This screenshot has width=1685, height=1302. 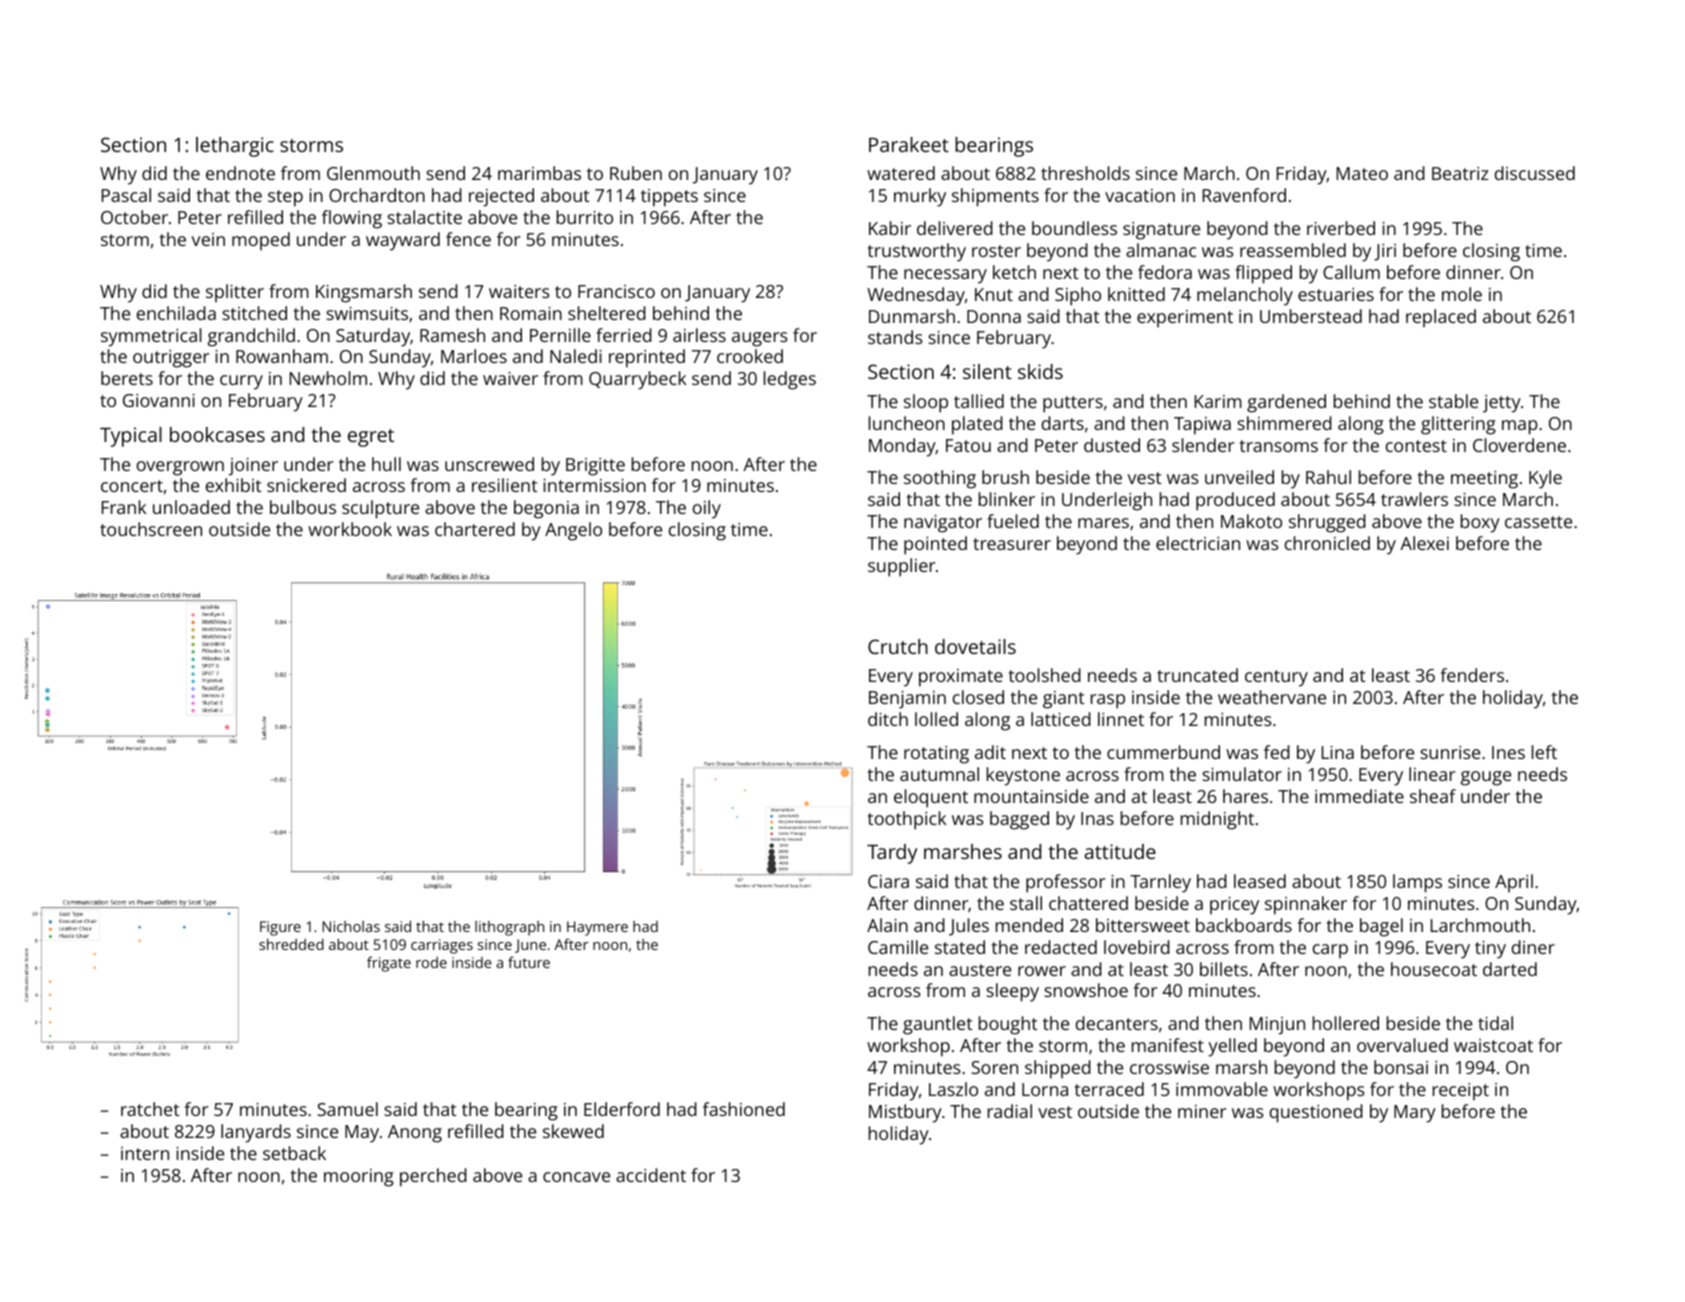 I want to click on intern, so click(x=145, y=1153).
